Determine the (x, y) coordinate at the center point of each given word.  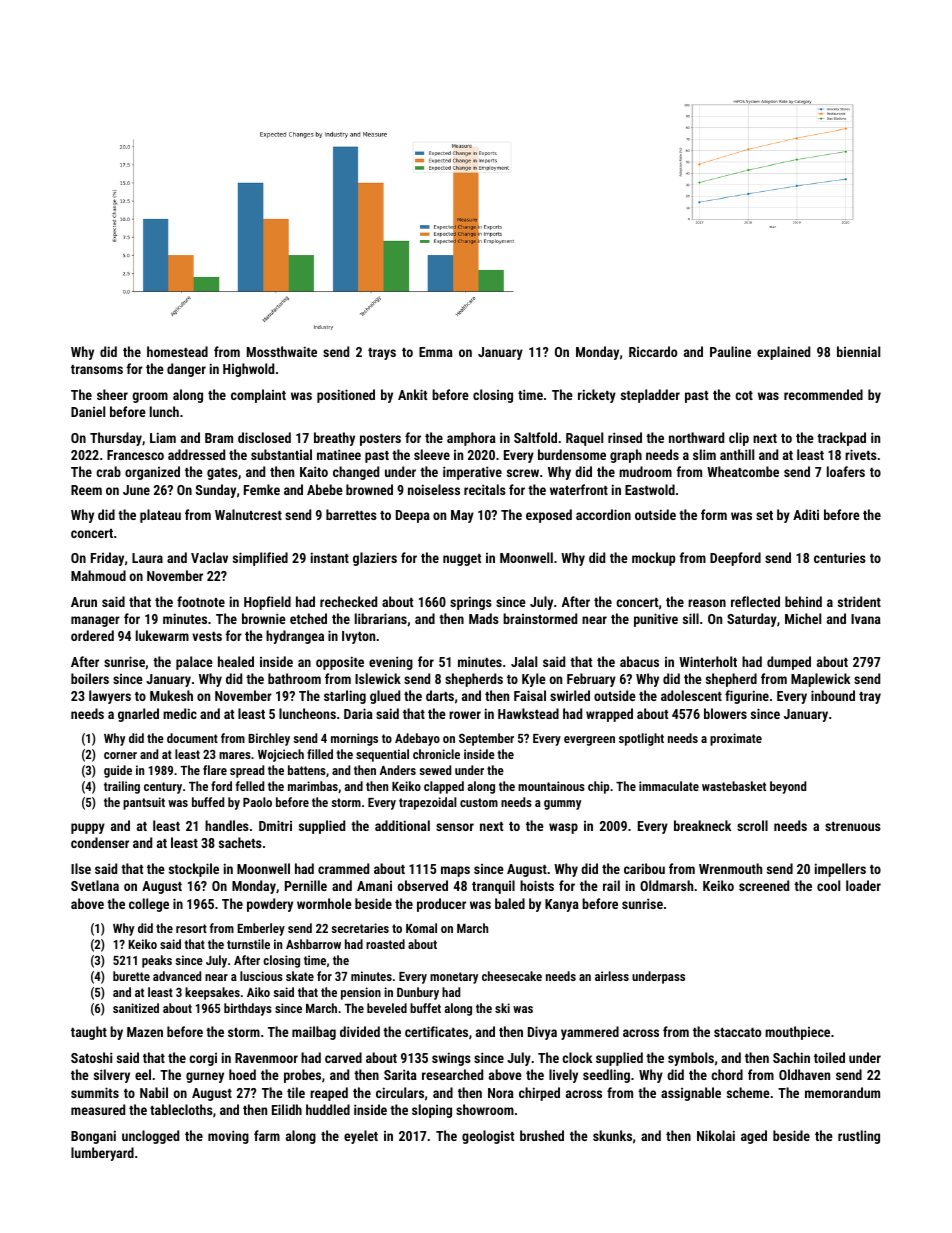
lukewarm (162, 635)
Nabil (154, 1092)
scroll (752, 825)
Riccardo (653, 351)
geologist (488, 1137)
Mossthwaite (282, 351)
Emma (436, 352)
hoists (537, 885)
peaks (157, 961)
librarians (381, 618)
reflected (755, 601)
